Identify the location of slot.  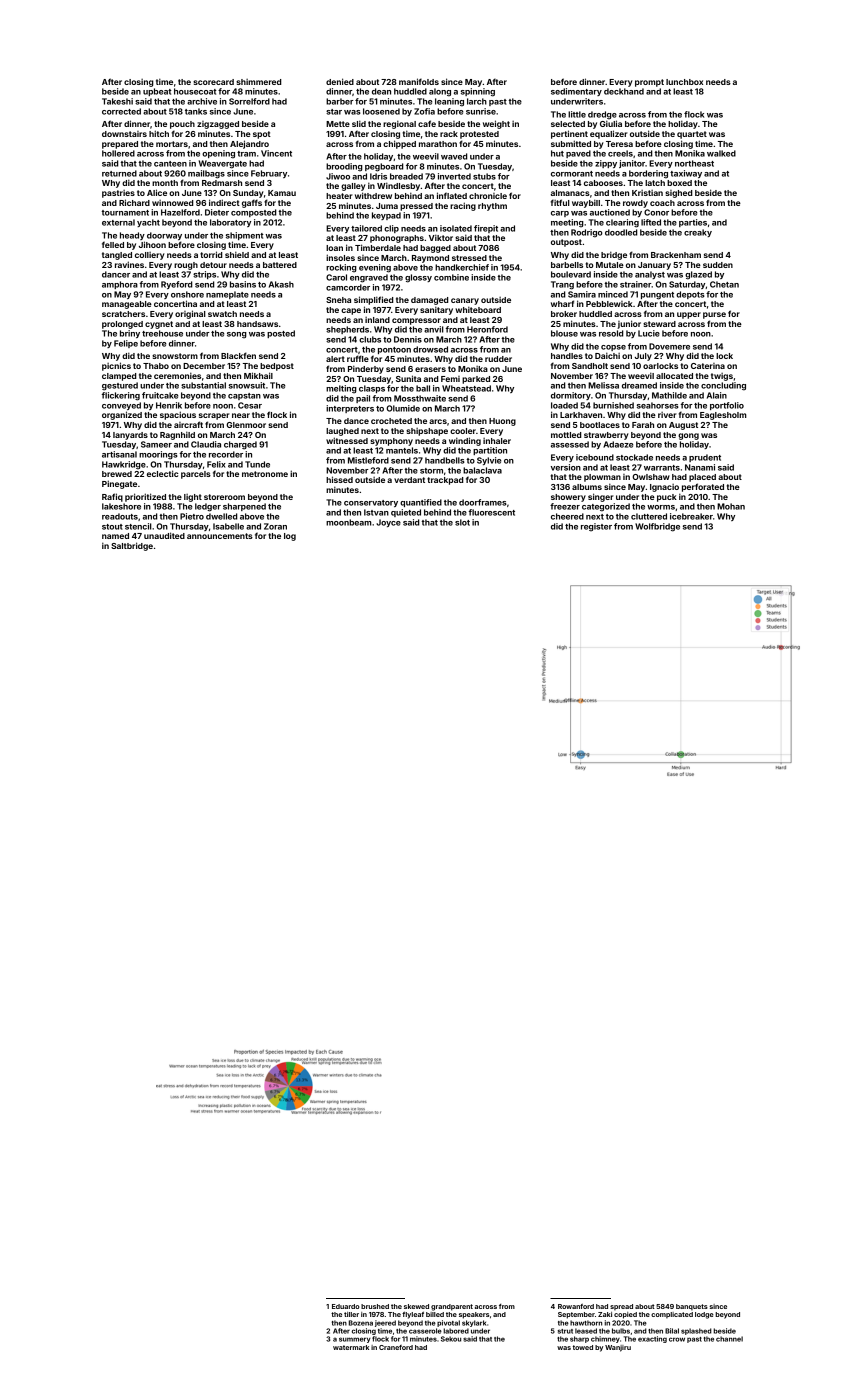
(462, 522).
